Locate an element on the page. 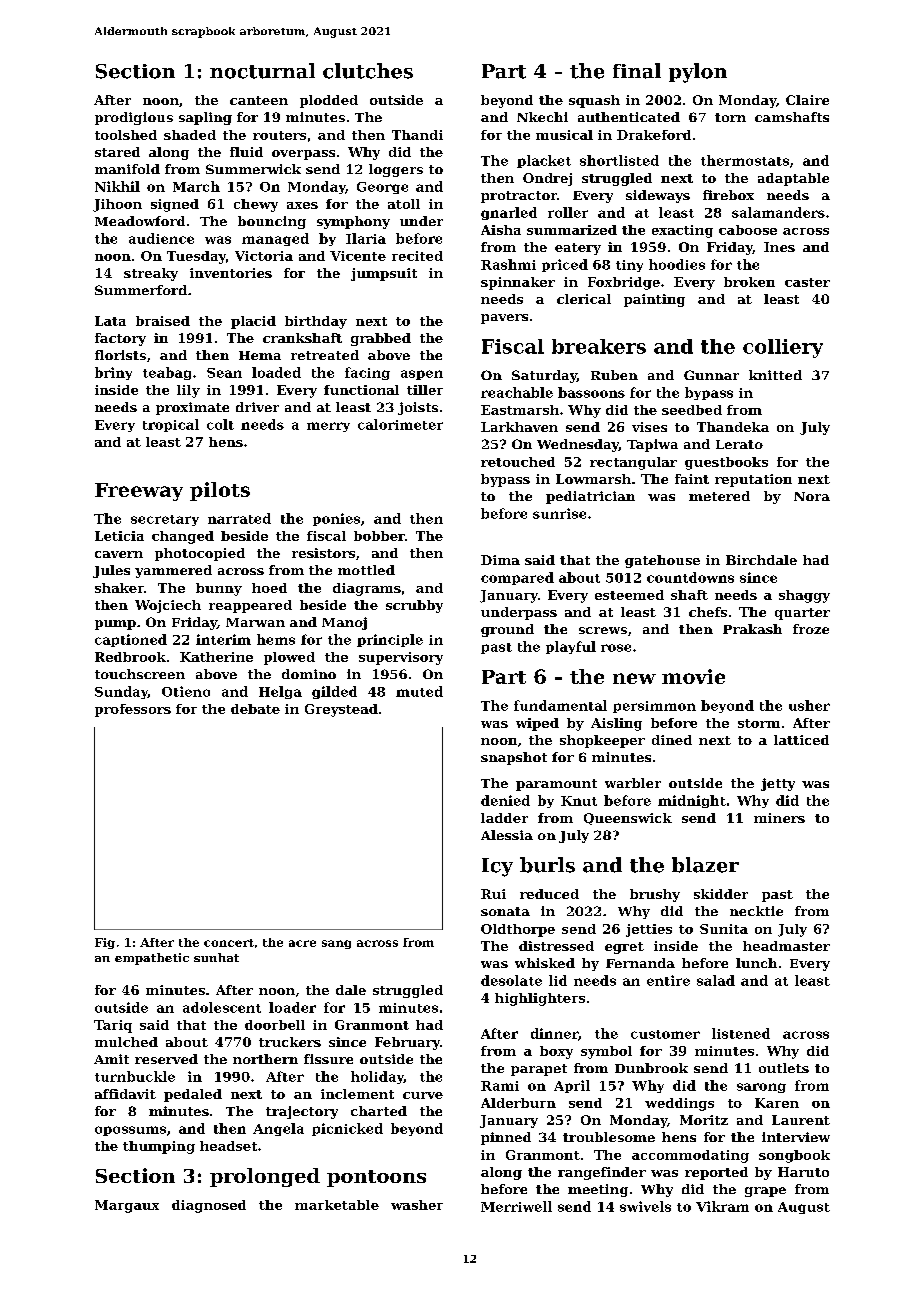  burls is located at coordinates (547, 865).
